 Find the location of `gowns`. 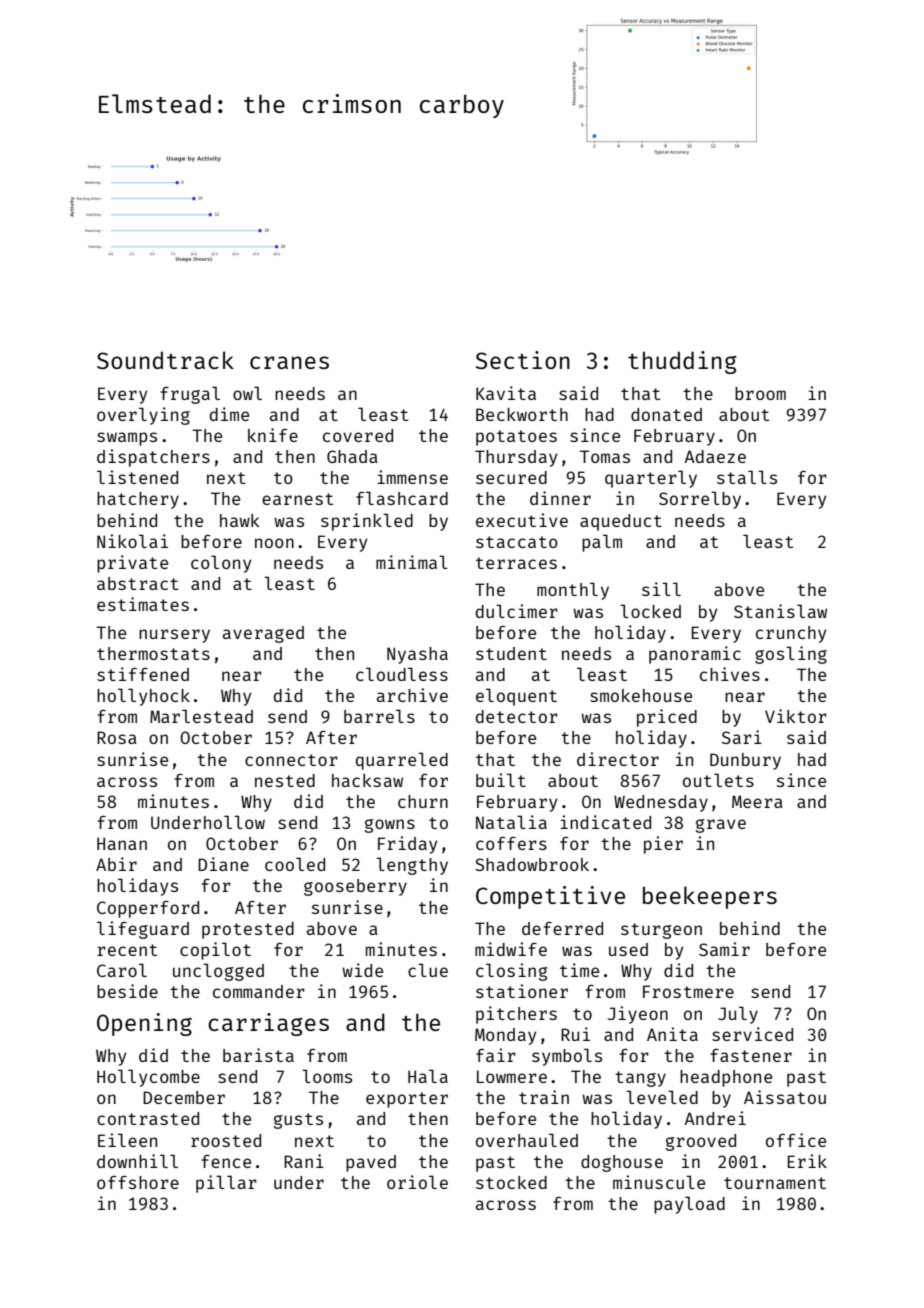

gowns is located at coordinates (390, 826).
